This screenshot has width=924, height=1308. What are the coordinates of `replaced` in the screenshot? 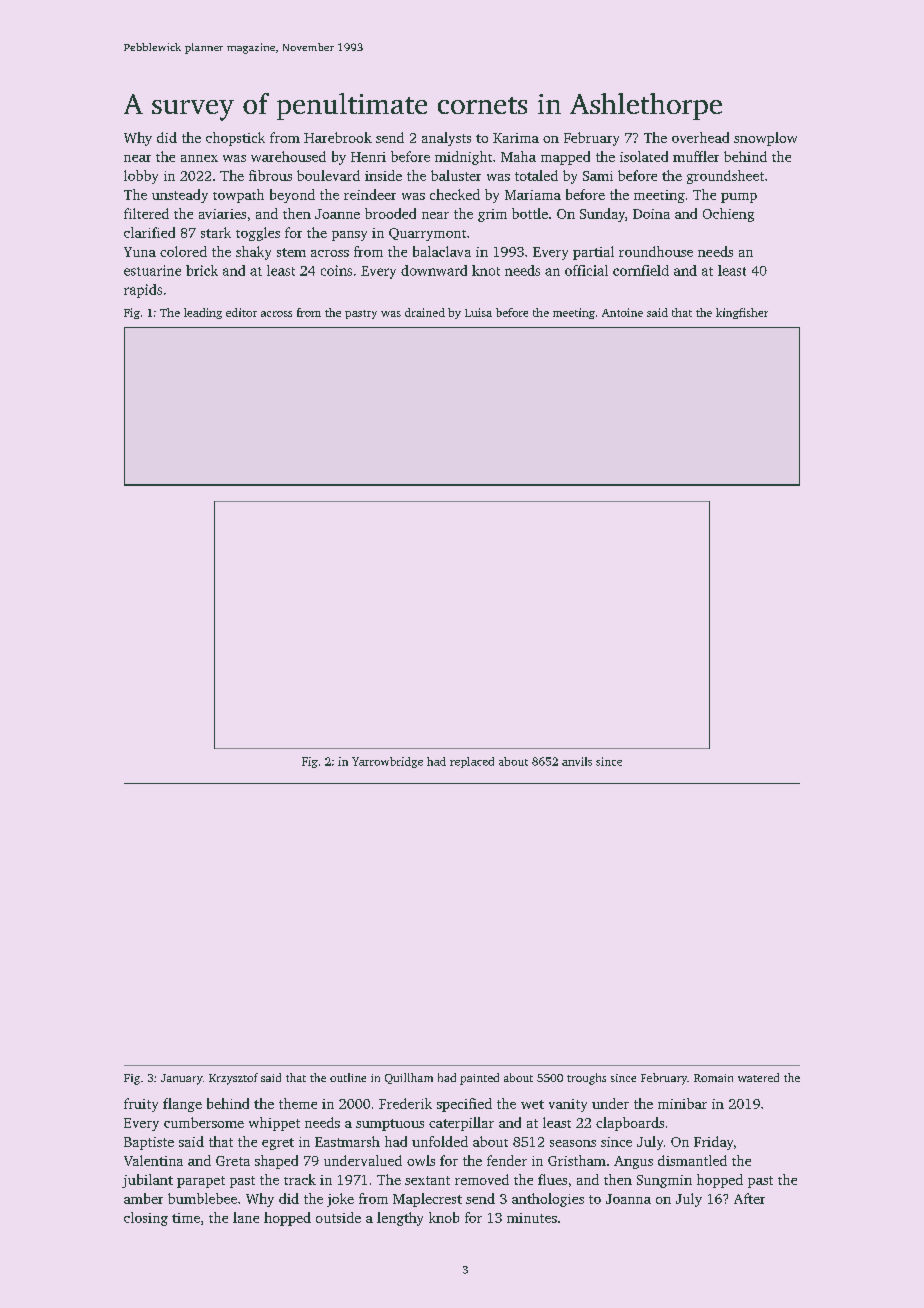 It's located at (472, 762).
